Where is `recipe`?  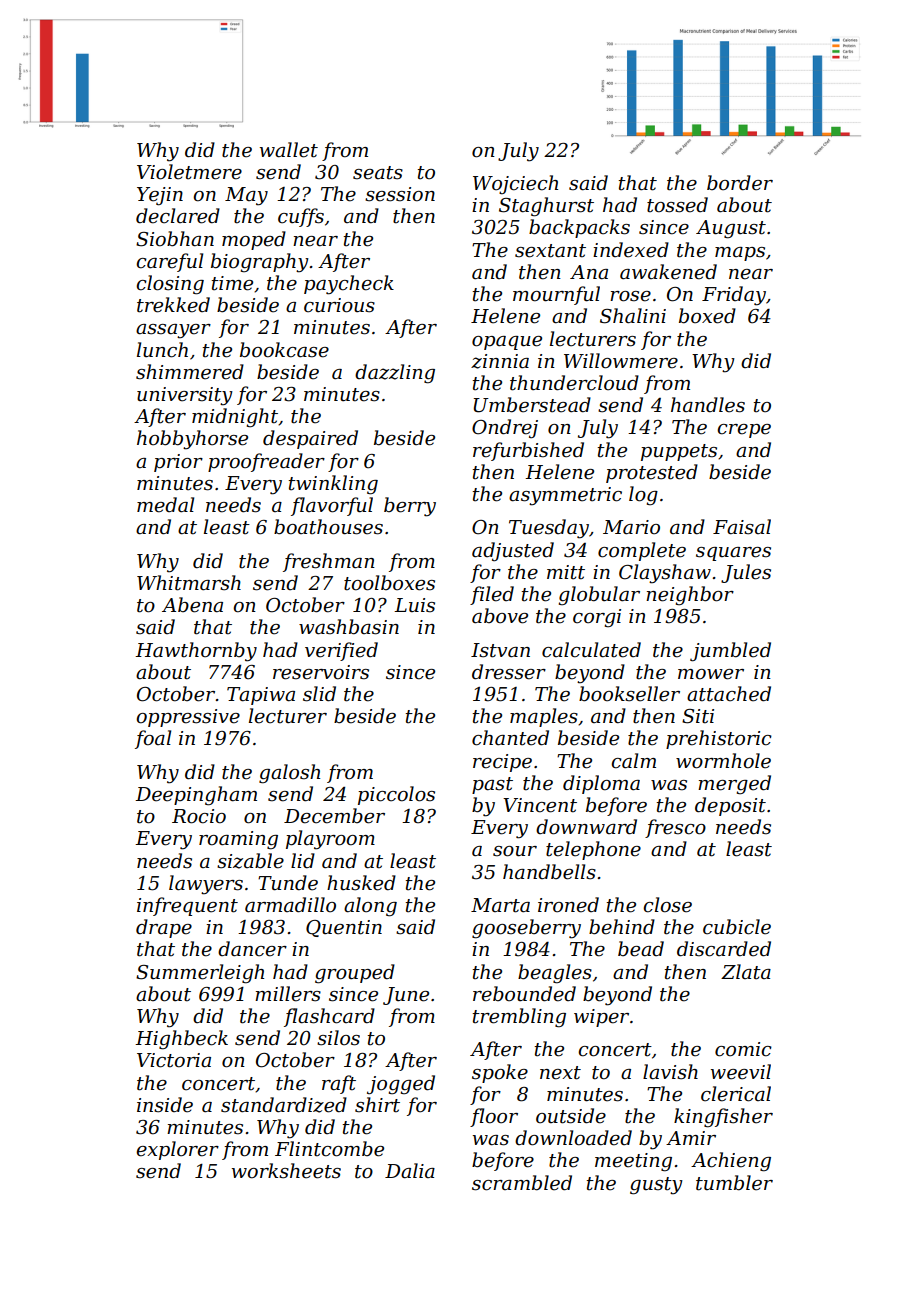
recipe is located at coordinates (502, 763).
